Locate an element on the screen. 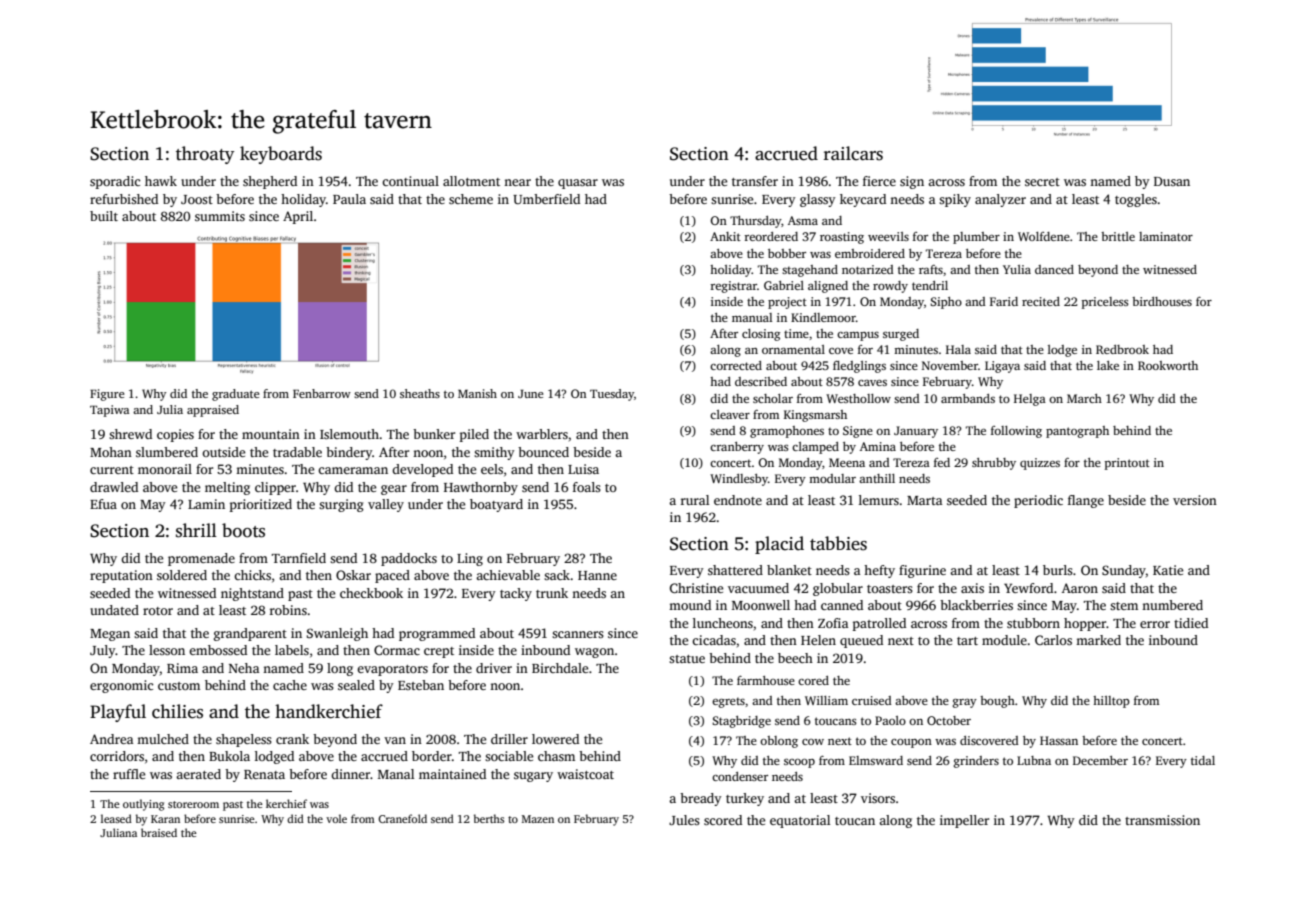 This screenshot has height=924, width=1308. throaty is located at coordinates (205, 155).
